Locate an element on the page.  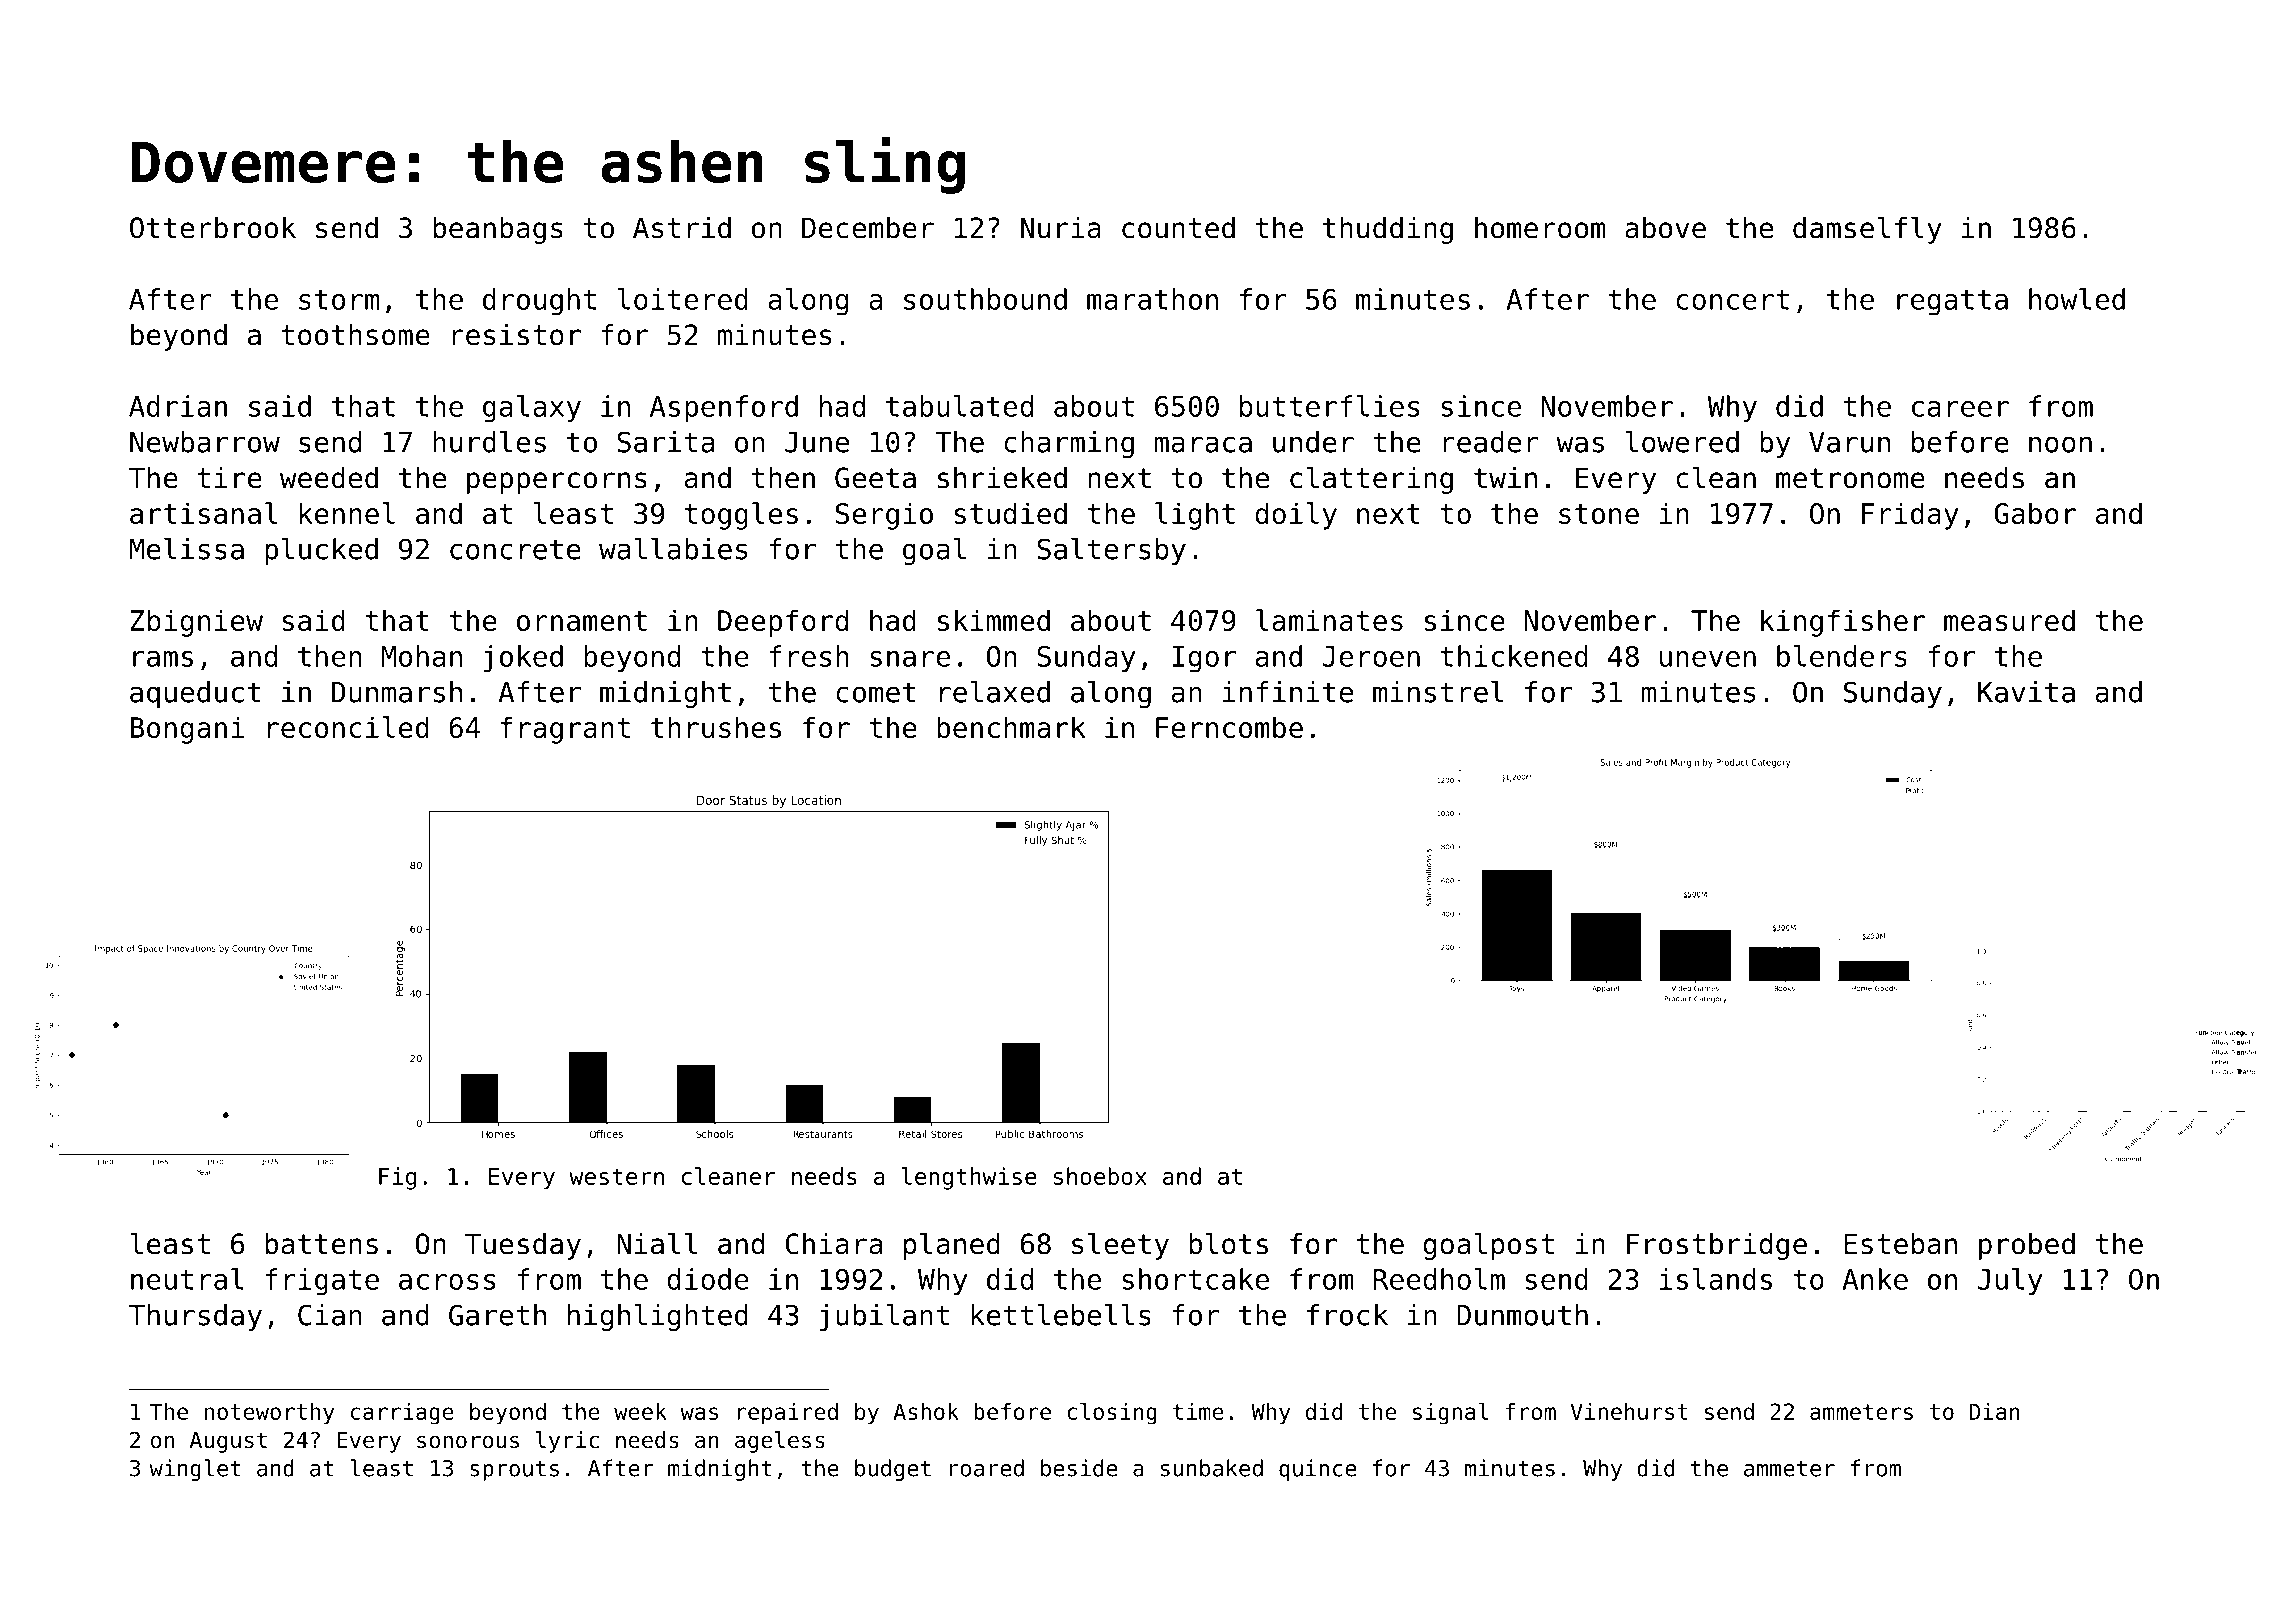
fragrant is located at coordinates (565, 730).
